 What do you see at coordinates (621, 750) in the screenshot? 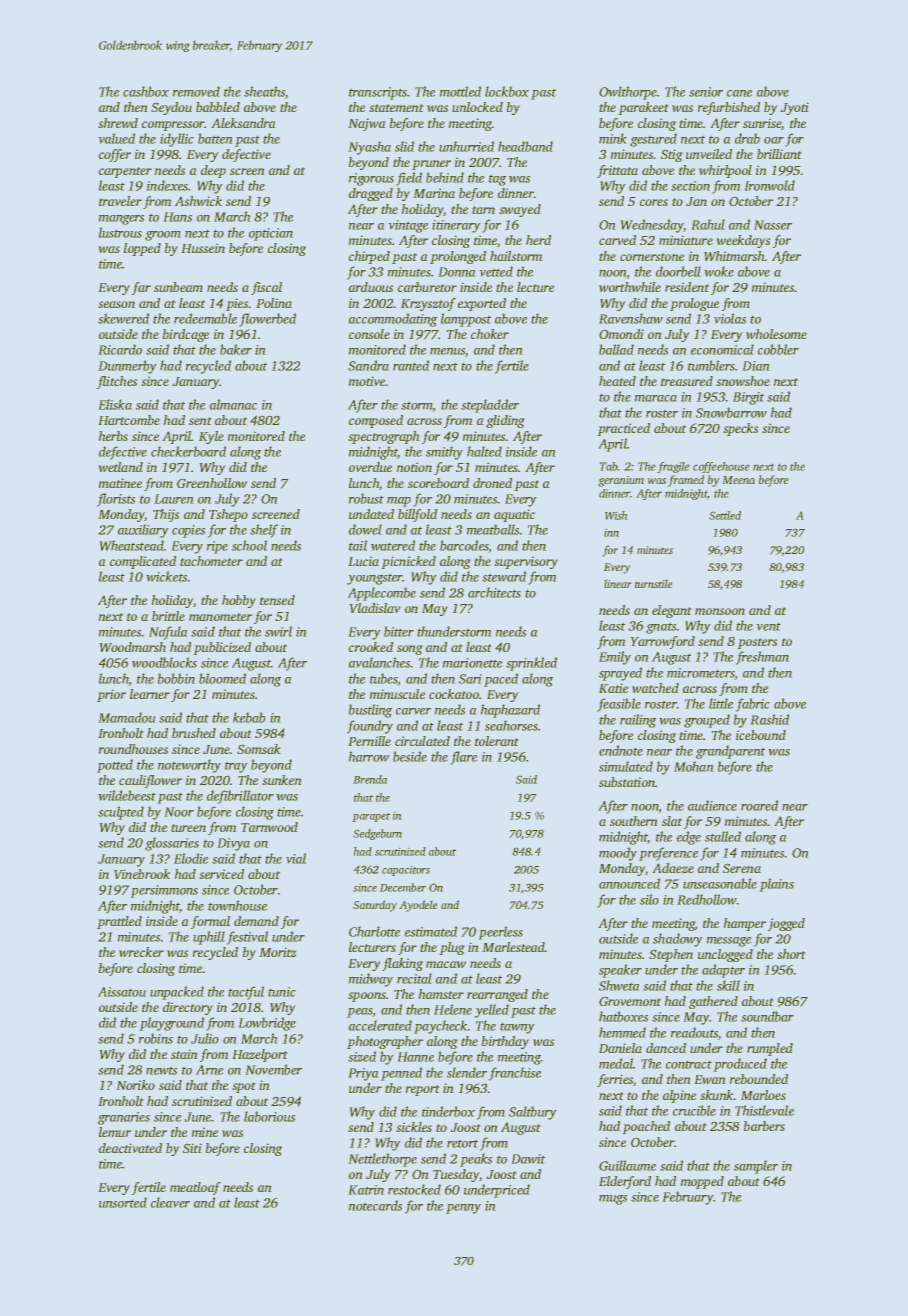
I see `endnote` at bounding box center [621, 750].
